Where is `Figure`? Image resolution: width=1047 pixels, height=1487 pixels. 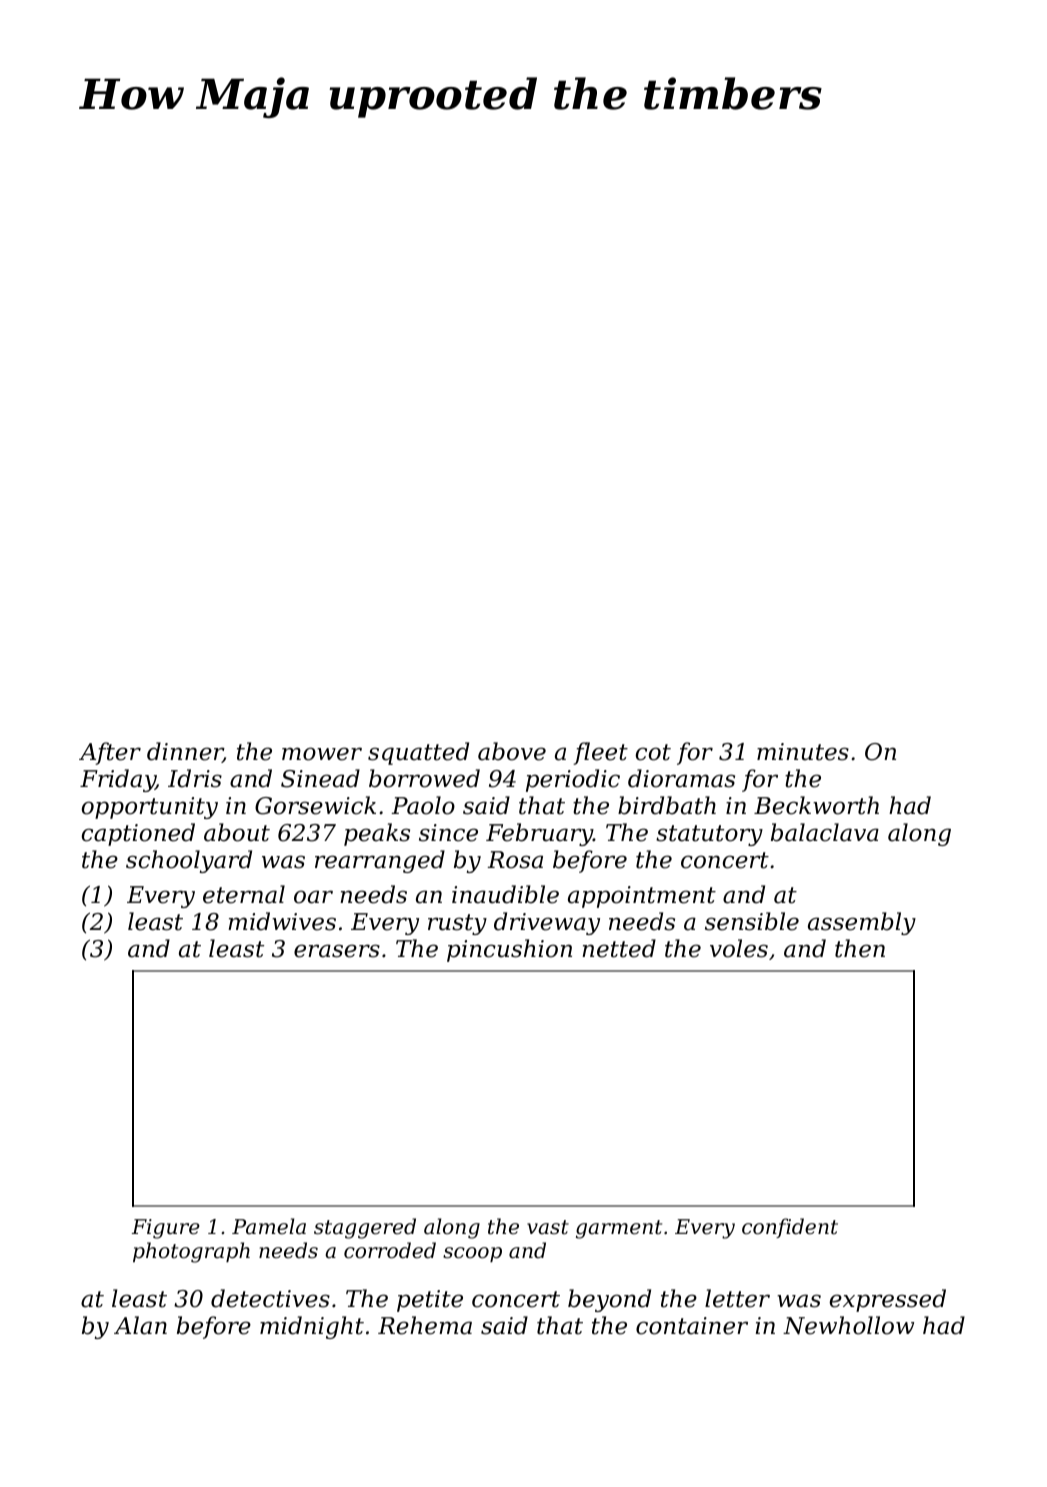 Figure is located at coordinates (166, 1229).
